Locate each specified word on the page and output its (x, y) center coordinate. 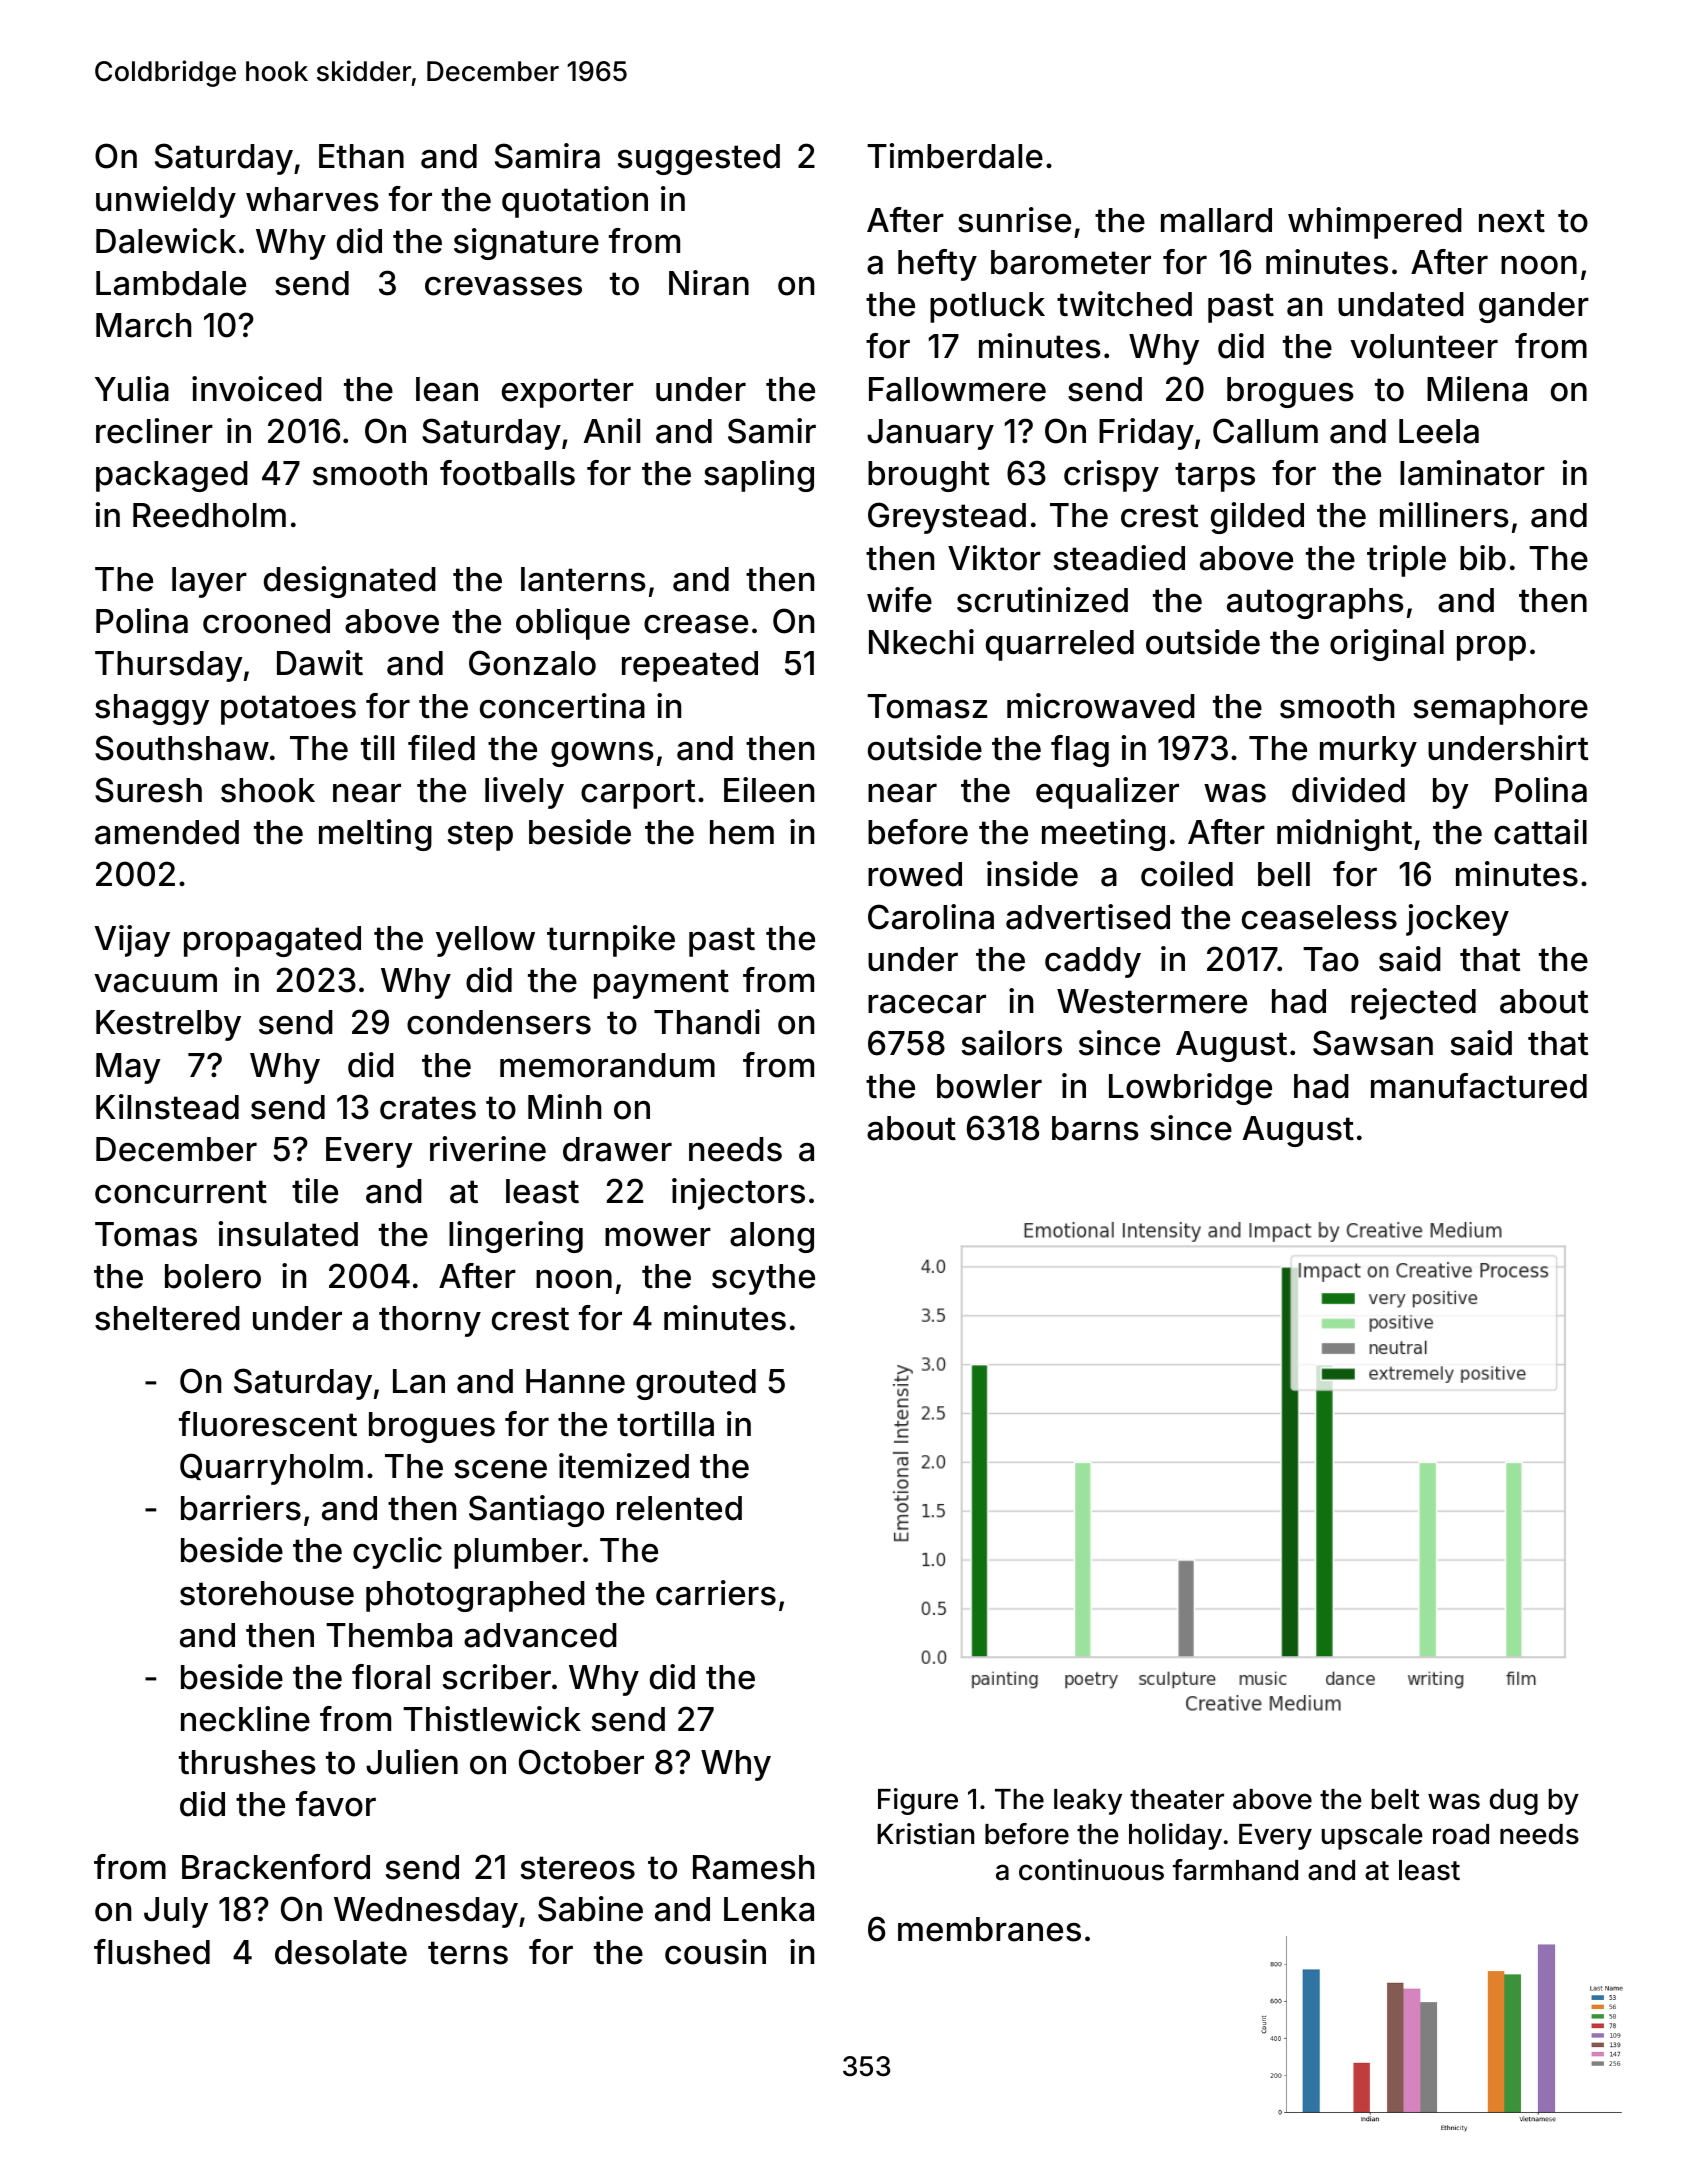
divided (1348, 790)
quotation (575, 202)
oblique (573, 624)
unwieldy (166, 202)
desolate (341, 1952)
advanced (540, 1635)
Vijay (132, 941)
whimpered (1375, 223)
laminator (1472, 473)
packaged (172, 476)
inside (1032, 874)
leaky (1088, 1802)
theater (1177, 1799)
